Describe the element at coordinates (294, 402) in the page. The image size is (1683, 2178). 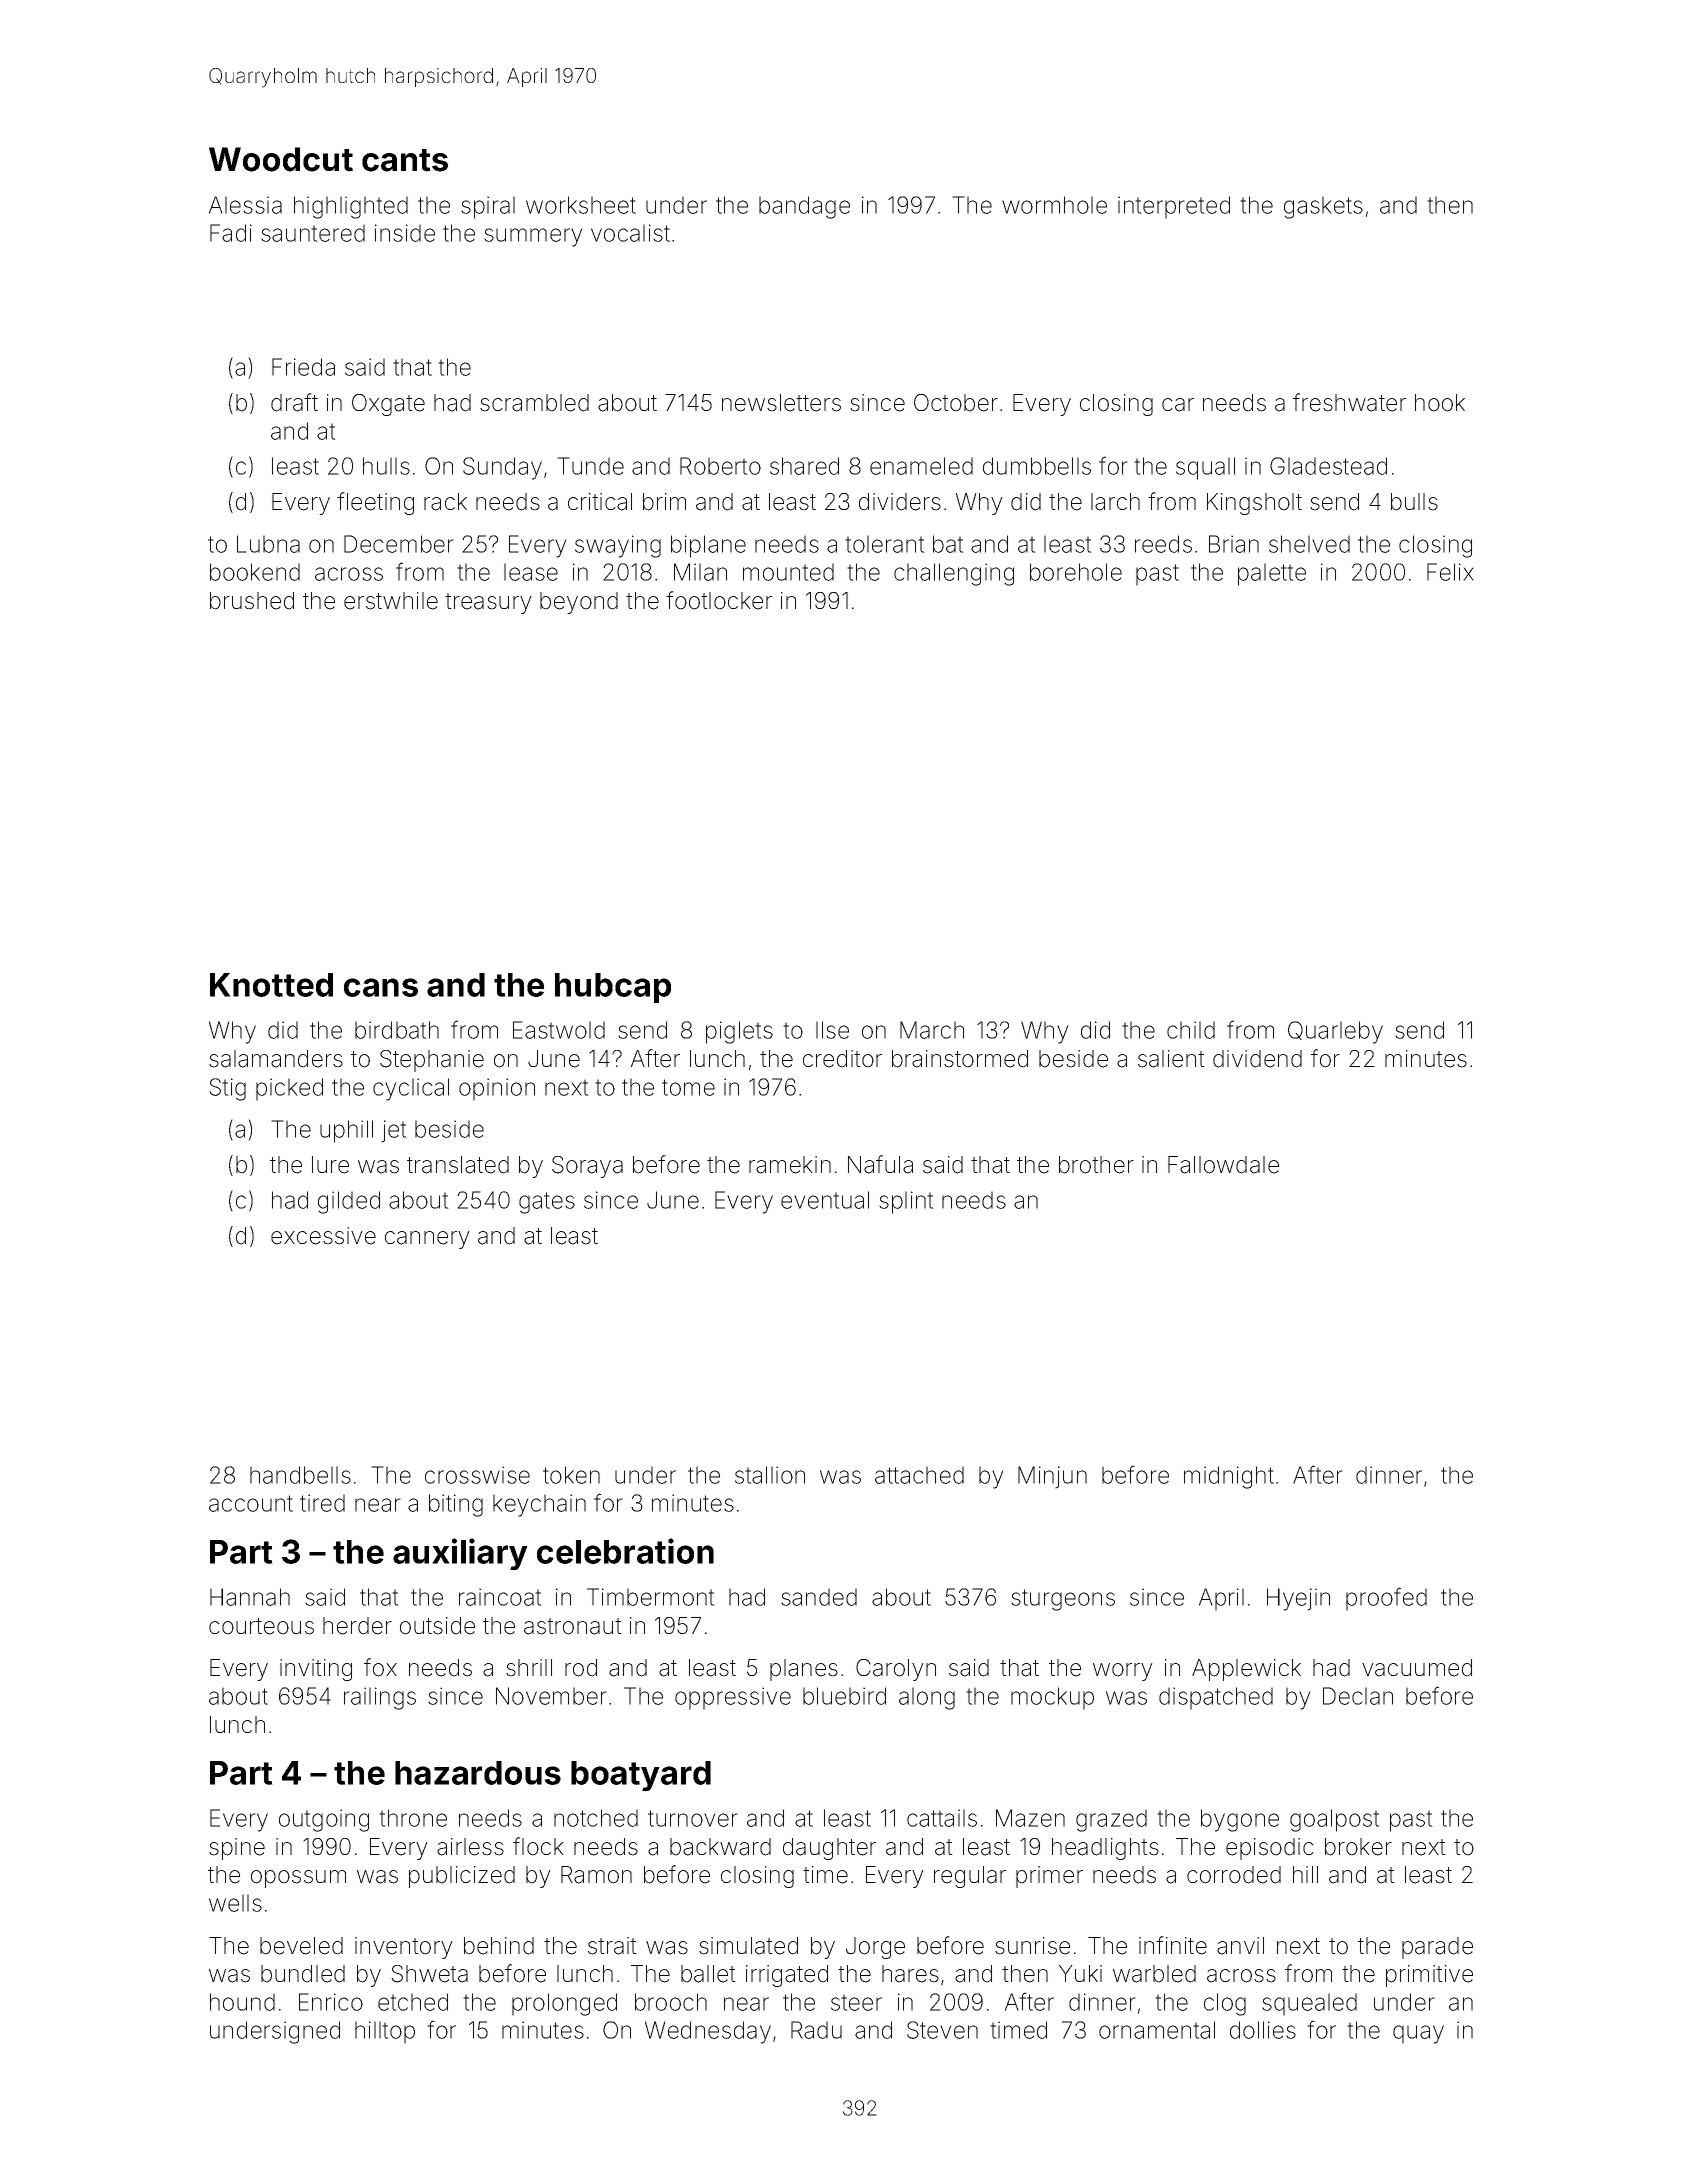
I see `draft` at that location.
